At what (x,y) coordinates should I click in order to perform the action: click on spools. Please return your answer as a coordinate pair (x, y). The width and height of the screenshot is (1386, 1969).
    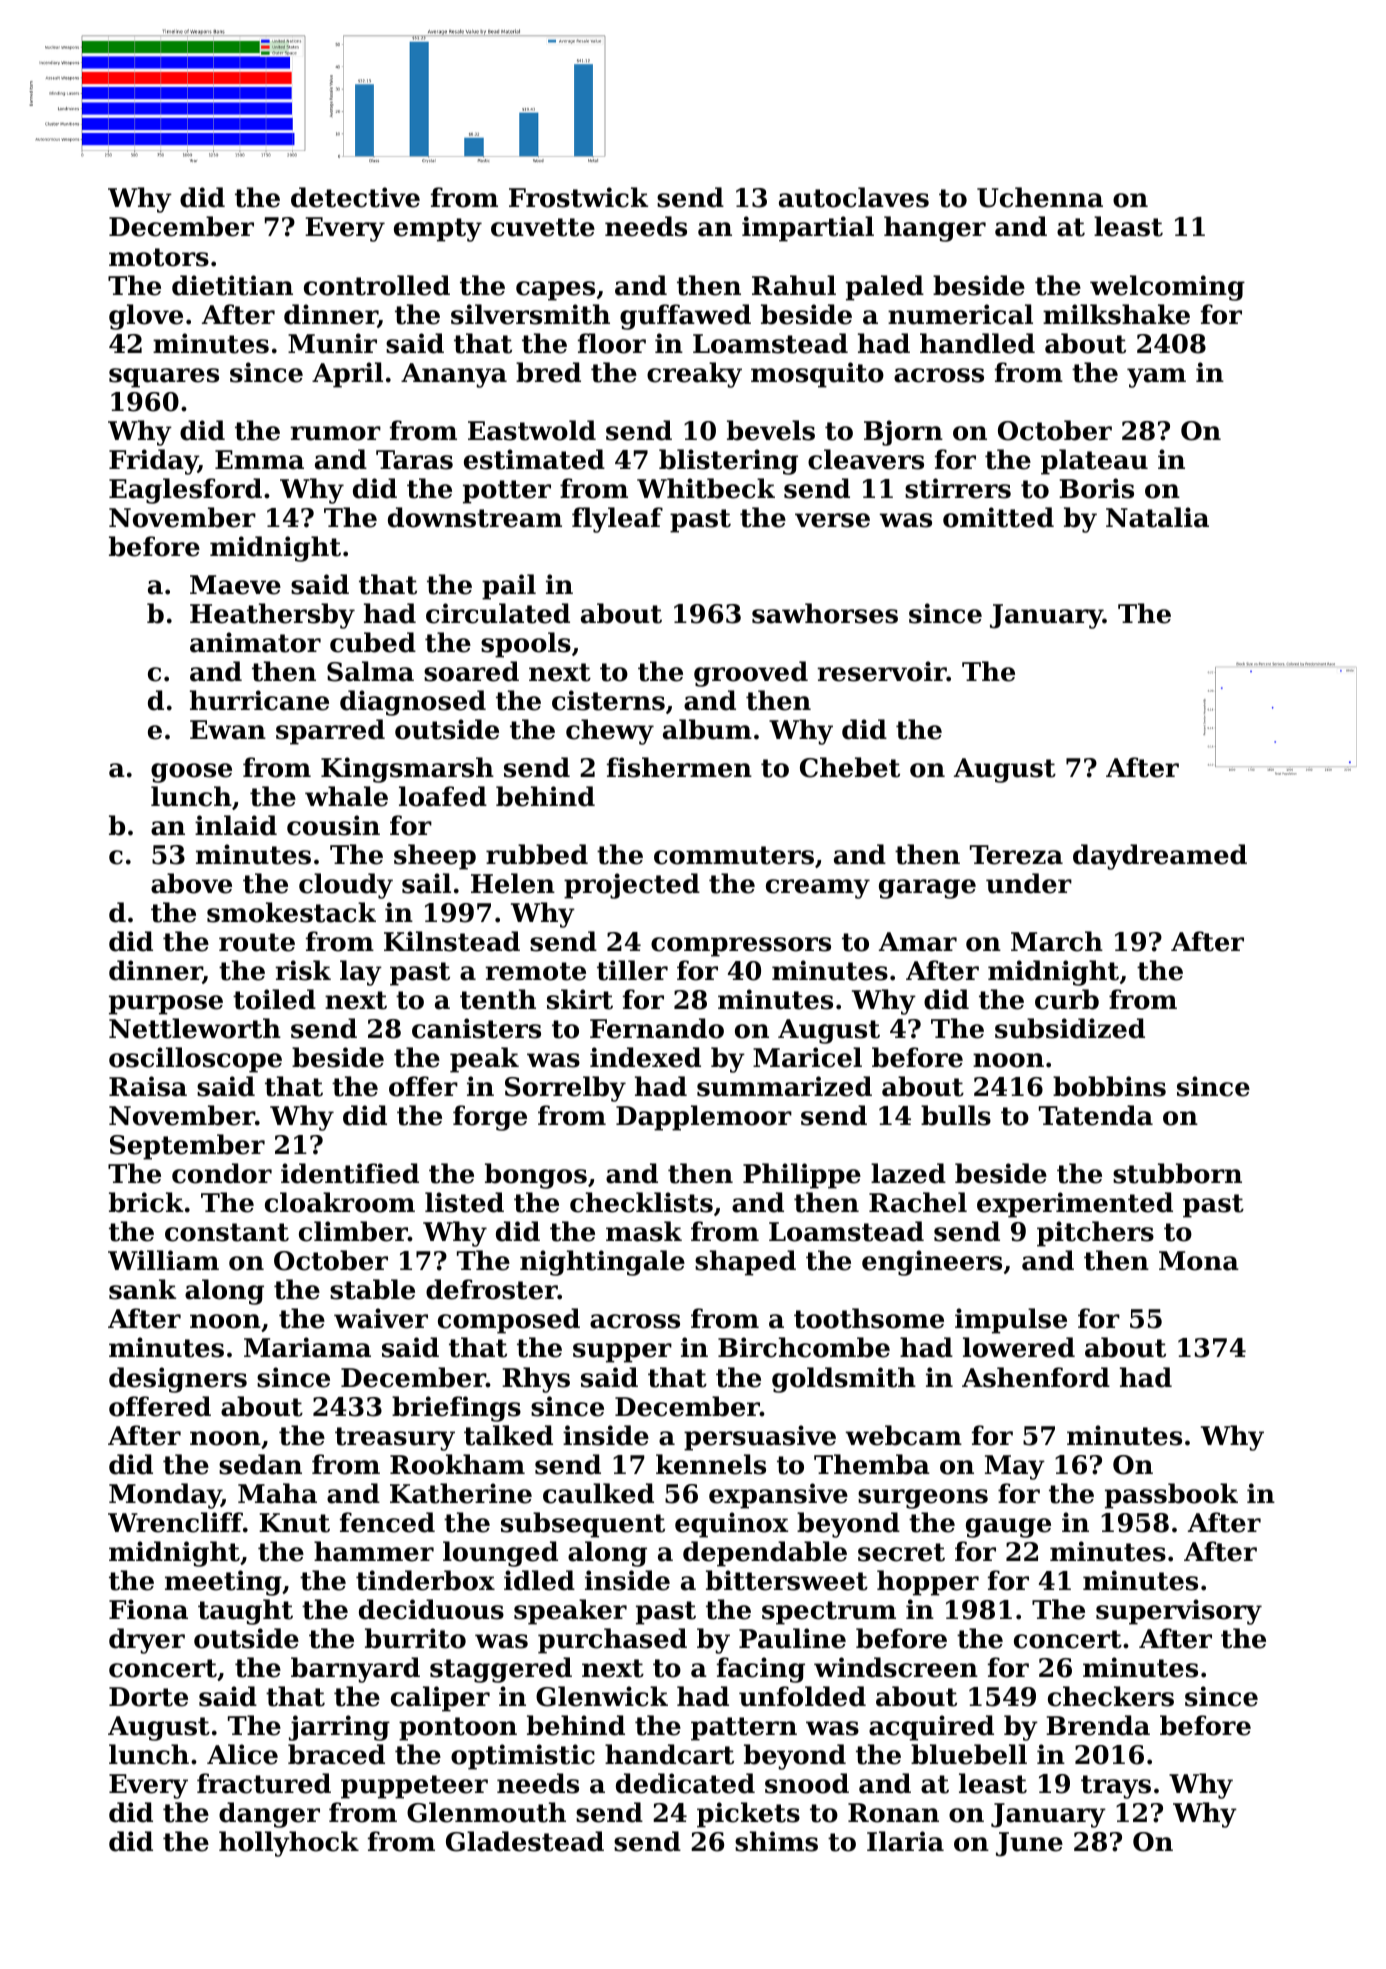
    Looking at the image, I should click on (526, 645).
